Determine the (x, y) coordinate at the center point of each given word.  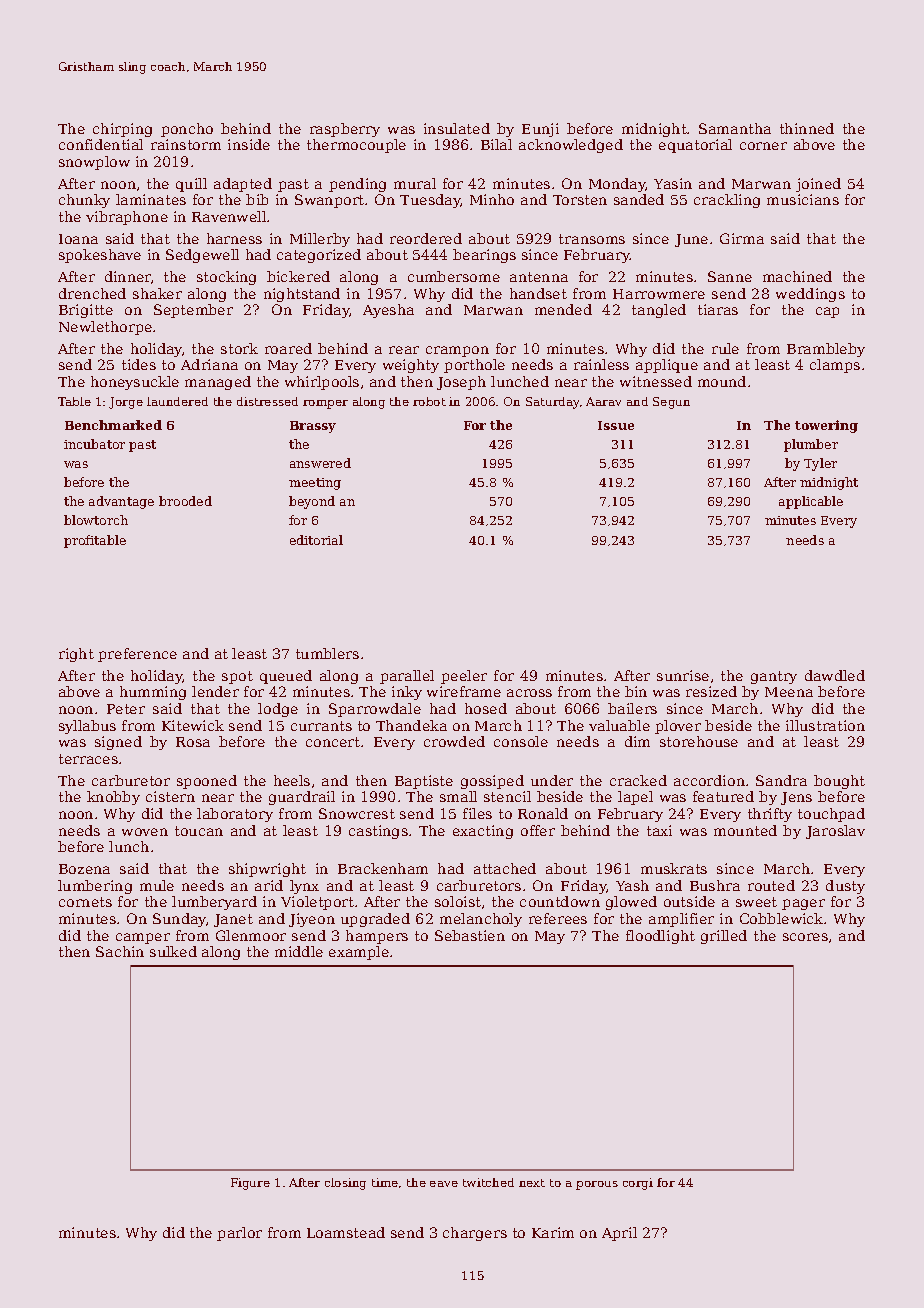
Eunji (540, 130)
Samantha (735, 128)
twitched (488, 1182)
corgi (638, 1184)
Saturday (552, 403)
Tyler (820, 464)
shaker (157, 293)
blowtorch (96, 520)
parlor (239, 1234)
